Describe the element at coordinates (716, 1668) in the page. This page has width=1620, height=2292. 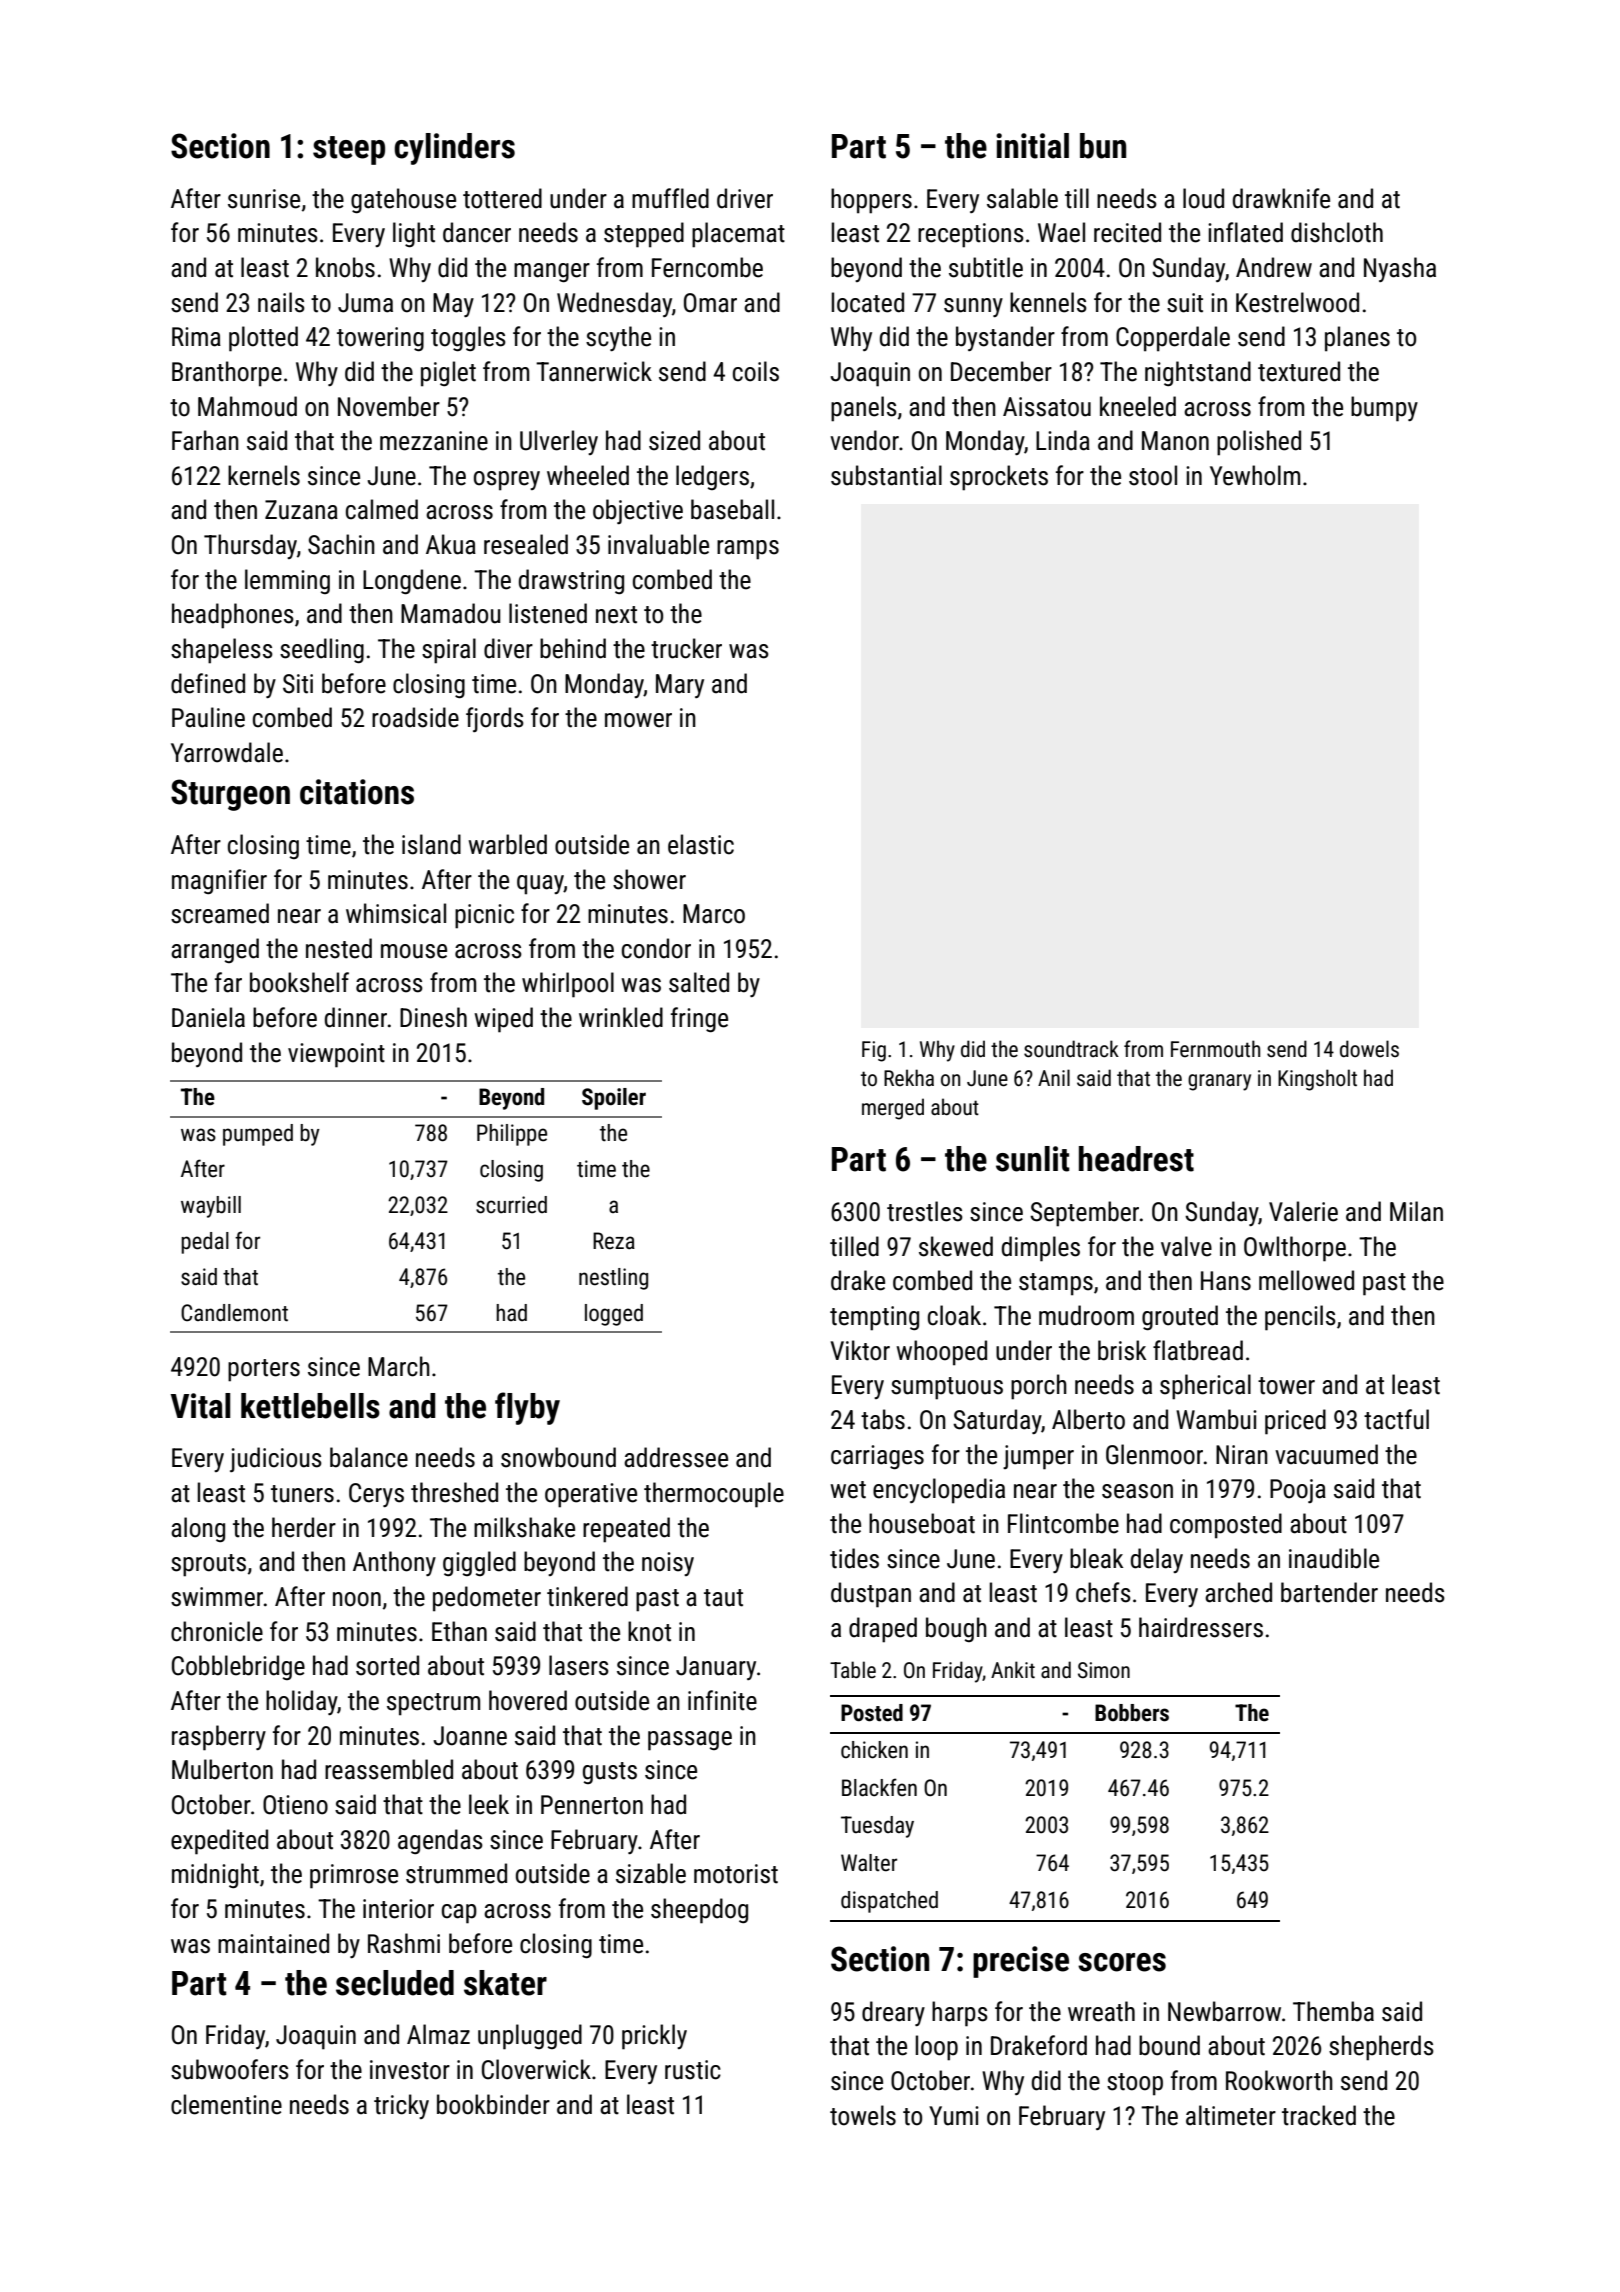
I see `January` at that location.
